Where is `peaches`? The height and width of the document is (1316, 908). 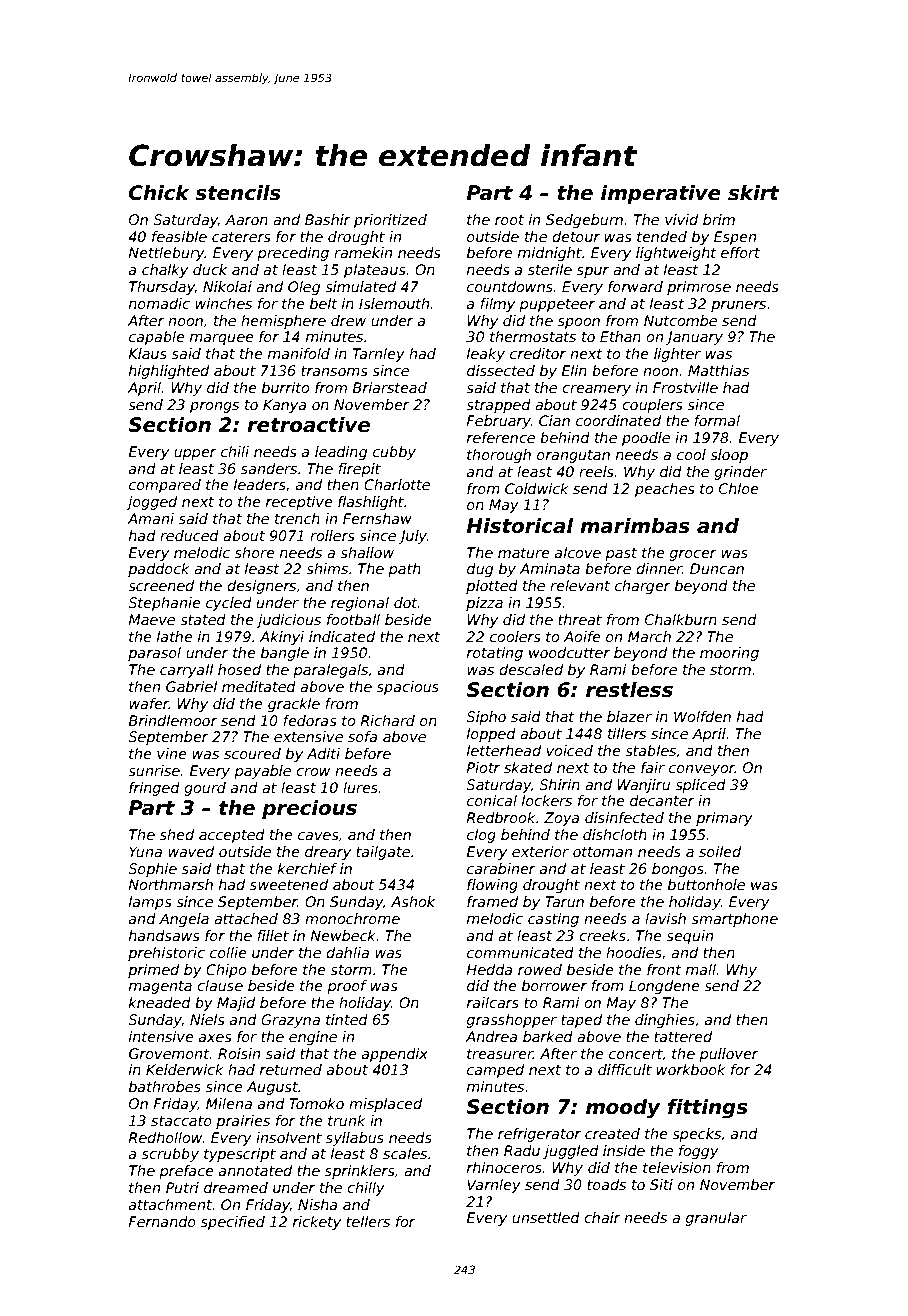 peaches is located at coordinates (665, 490).
